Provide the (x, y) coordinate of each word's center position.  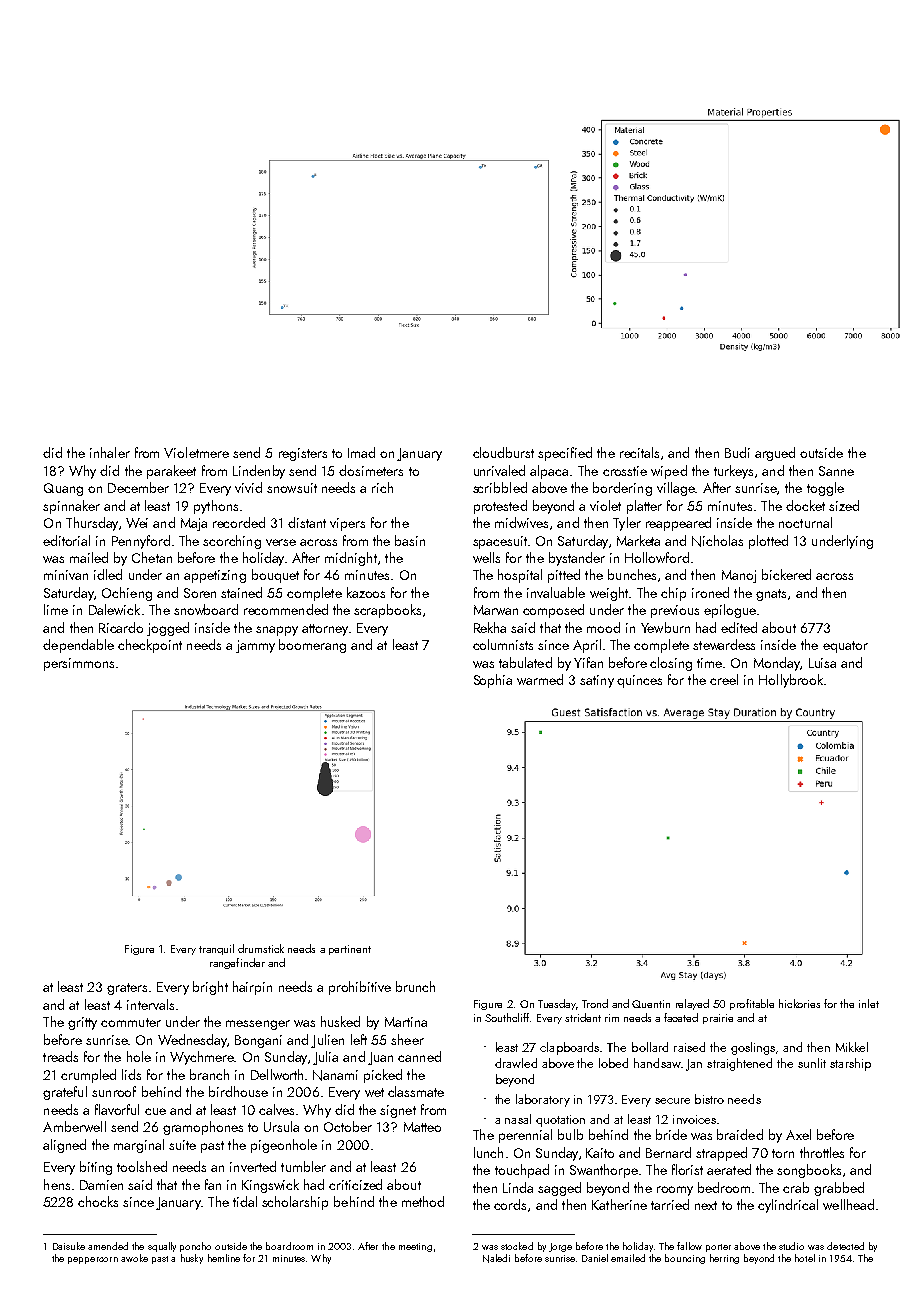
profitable (752, 1004)
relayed (692, 1004)
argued (775, 454)
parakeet (171, 472)
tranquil (216, 949)
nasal (518, 1119)
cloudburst (503, 452)
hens (57, 1184)
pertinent (350, 950)
